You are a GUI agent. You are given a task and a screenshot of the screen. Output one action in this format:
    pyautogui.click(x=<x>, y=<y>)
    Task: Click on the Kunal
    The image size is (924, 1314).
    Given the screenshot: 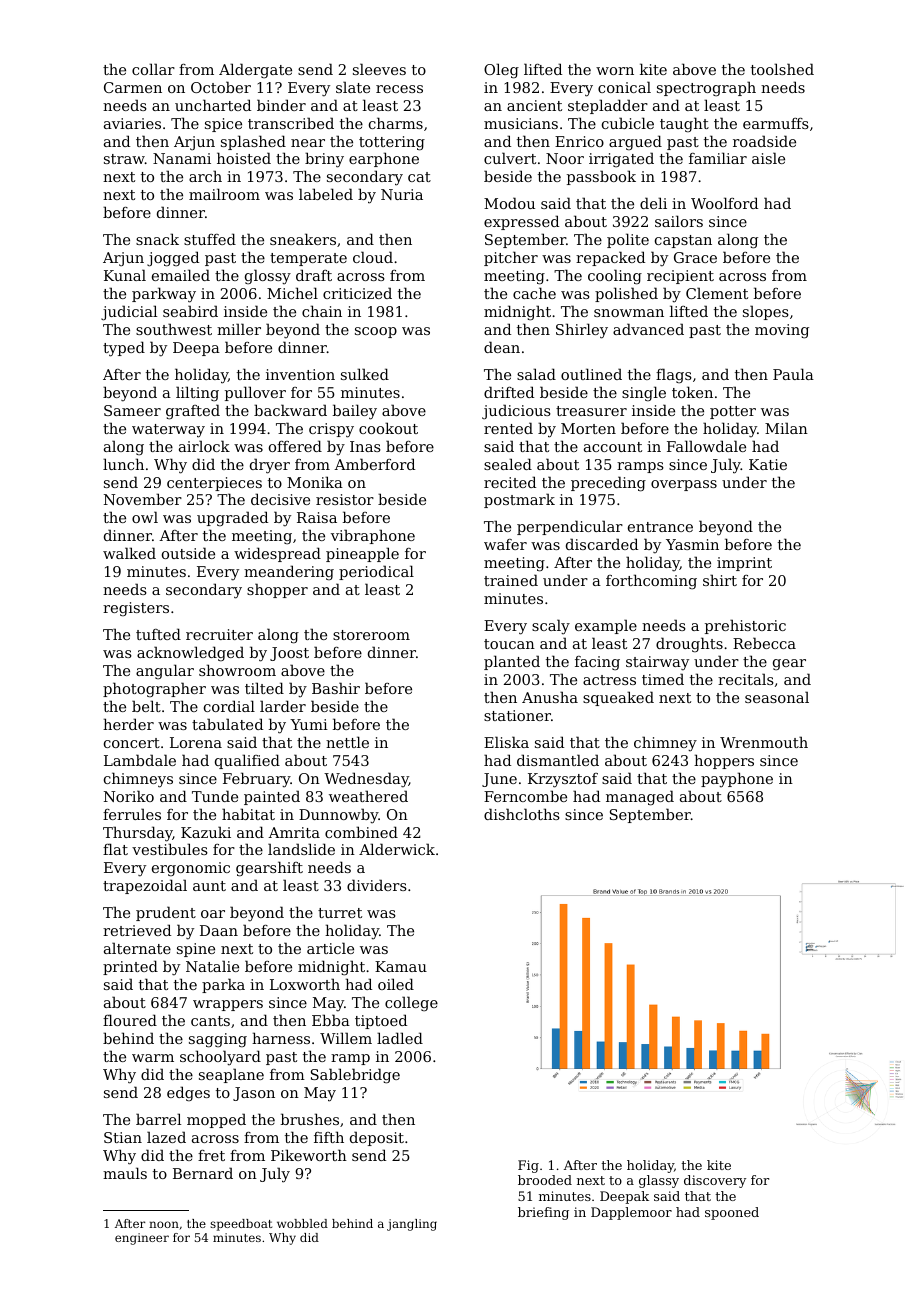 What is the action you would take?
    pyautogui.click(x=125, y=275)
